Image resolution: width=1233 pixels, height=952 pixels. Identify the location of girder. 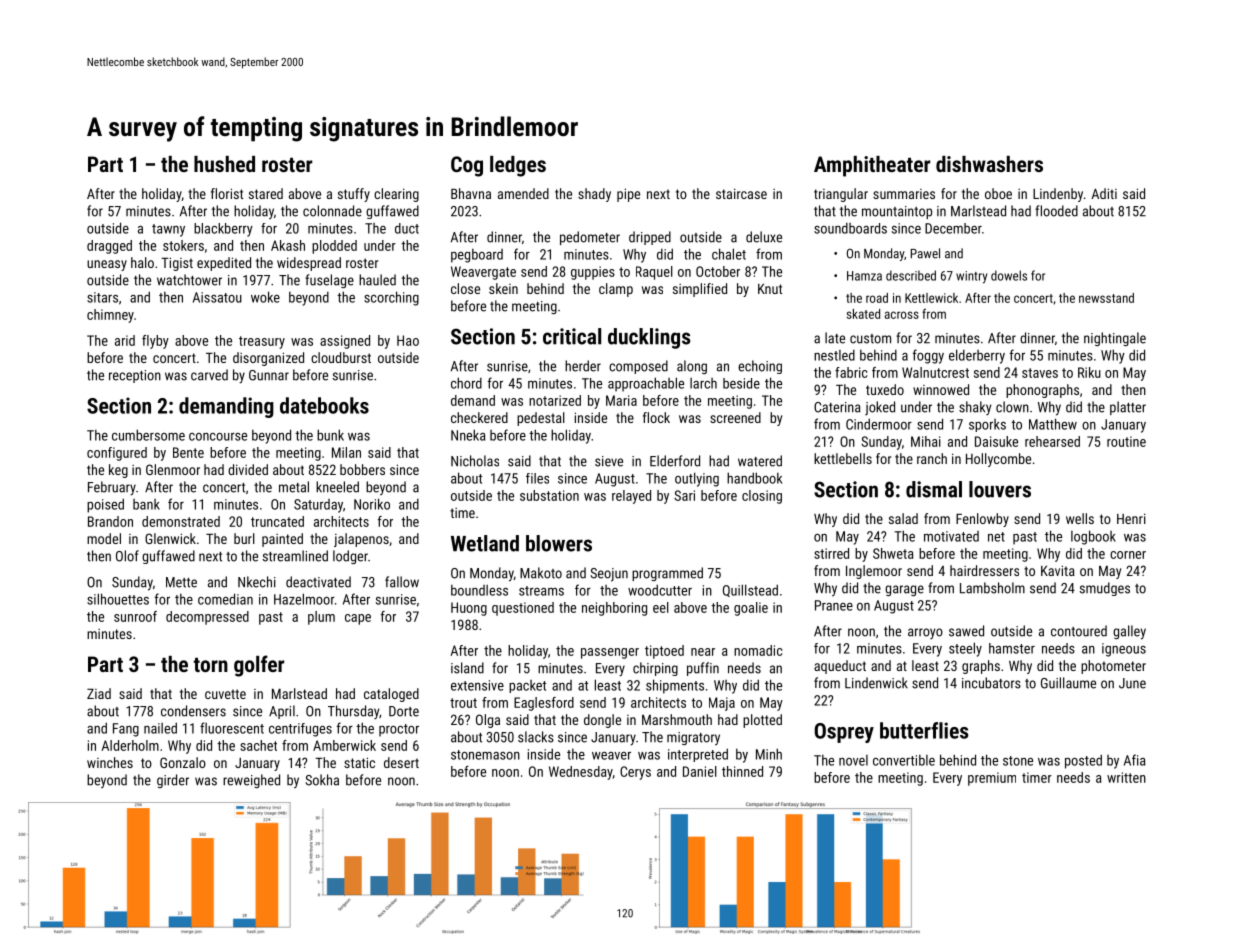
(173, 781).
